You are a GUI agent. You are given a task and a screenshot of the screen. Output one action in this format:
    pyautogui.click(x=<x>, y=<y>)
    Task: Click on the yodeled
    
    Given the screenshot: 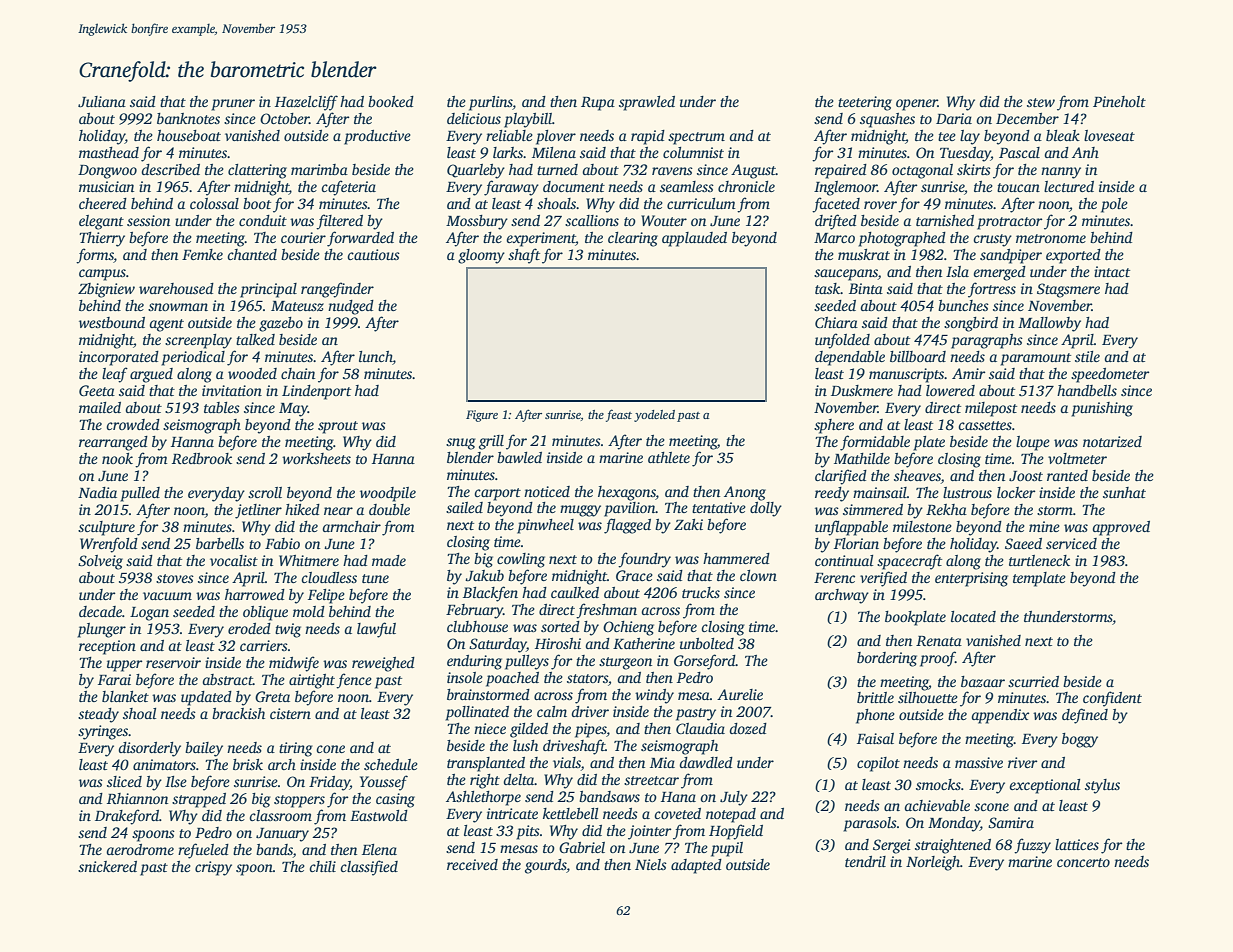 What is the action you would take?
    pyautogui.click(x=654, y=416)
